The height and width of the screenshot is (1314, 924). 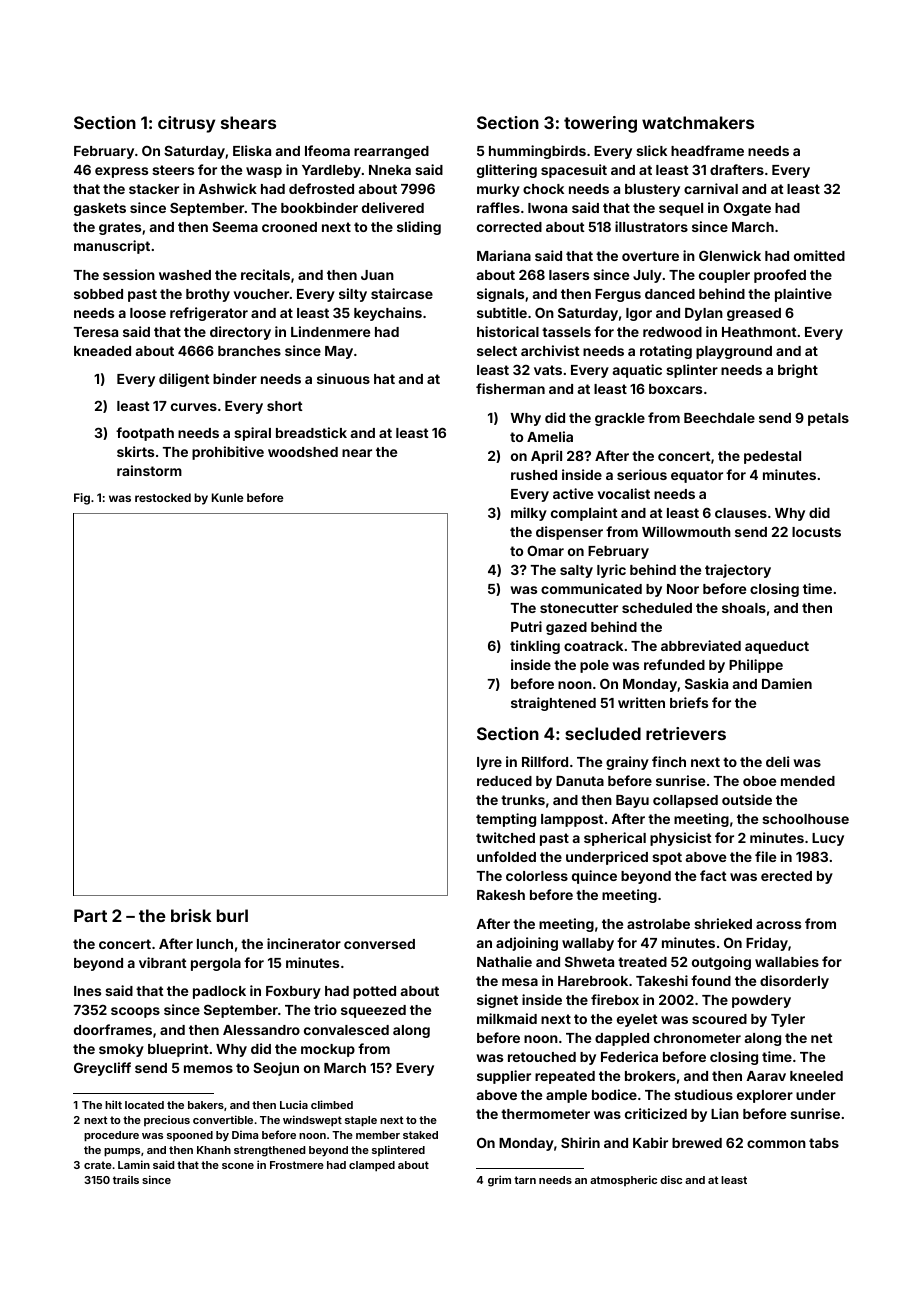 I want to click on redwood, so click(x=672, y=332).
